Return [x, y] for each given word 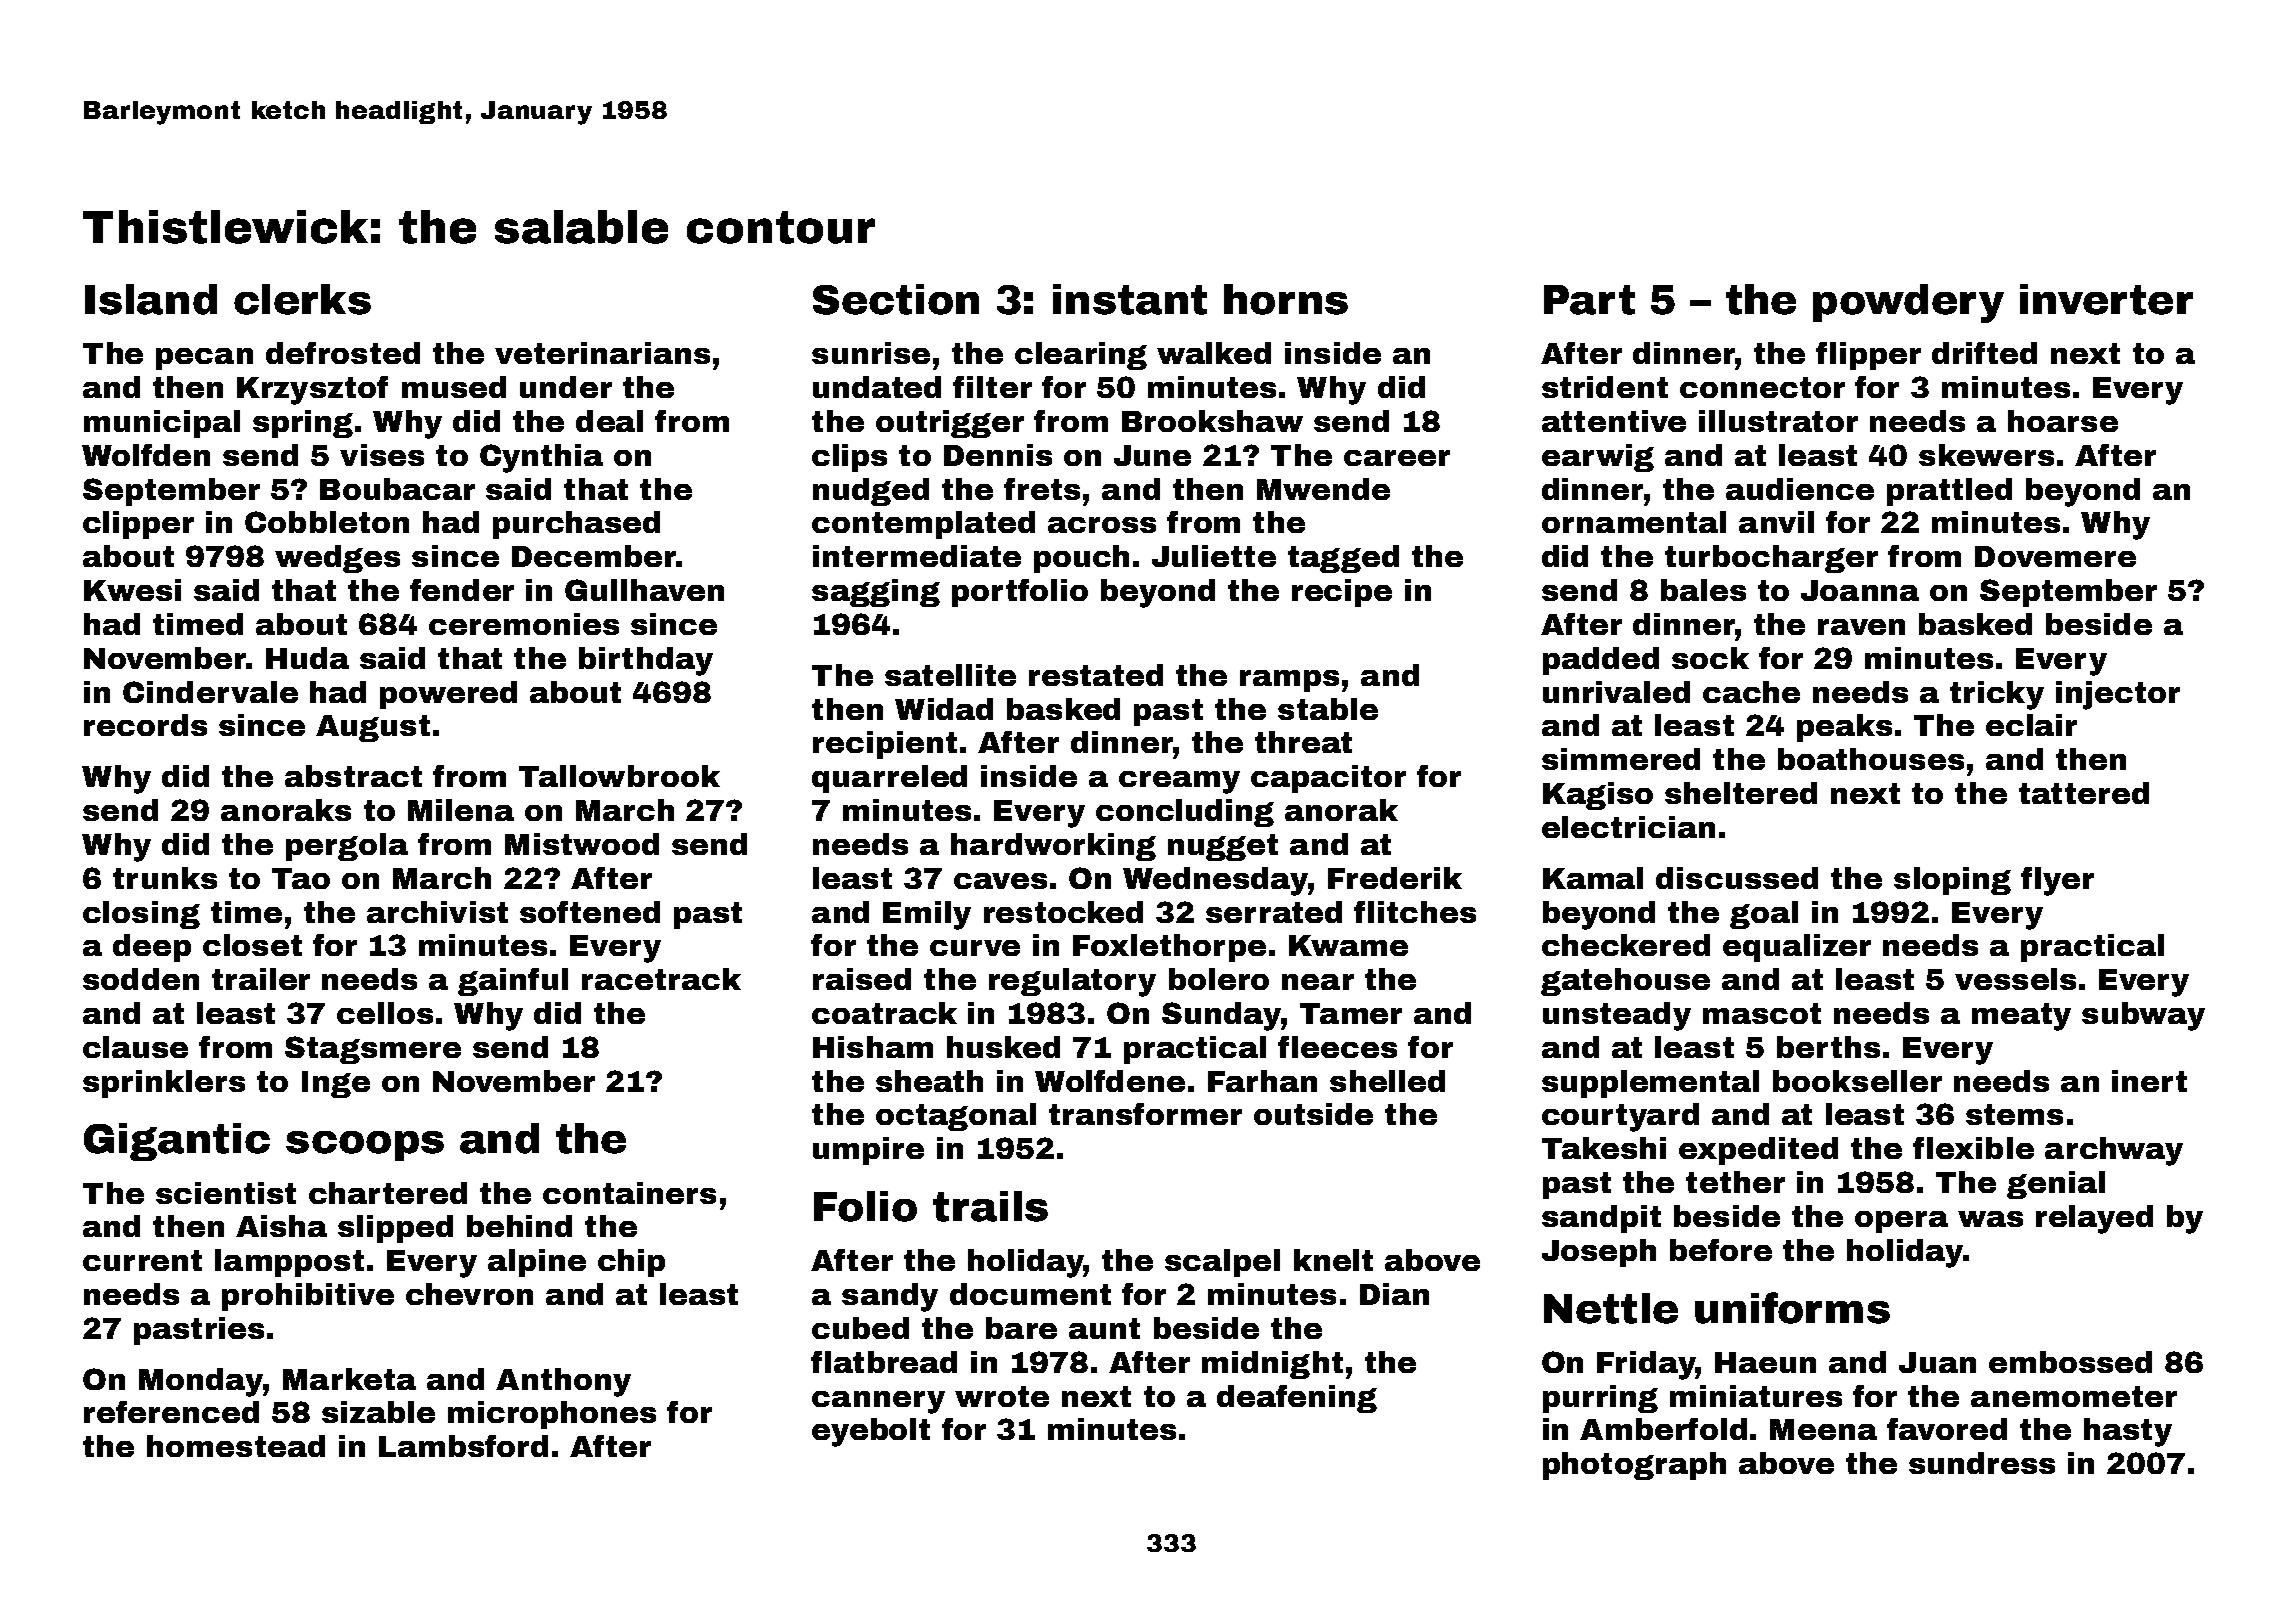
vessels [2015, 979]
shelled [1387, 1081]
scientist [226, 1193]
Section [896, 299]
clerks [302, 299]
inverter [2106, 299]
